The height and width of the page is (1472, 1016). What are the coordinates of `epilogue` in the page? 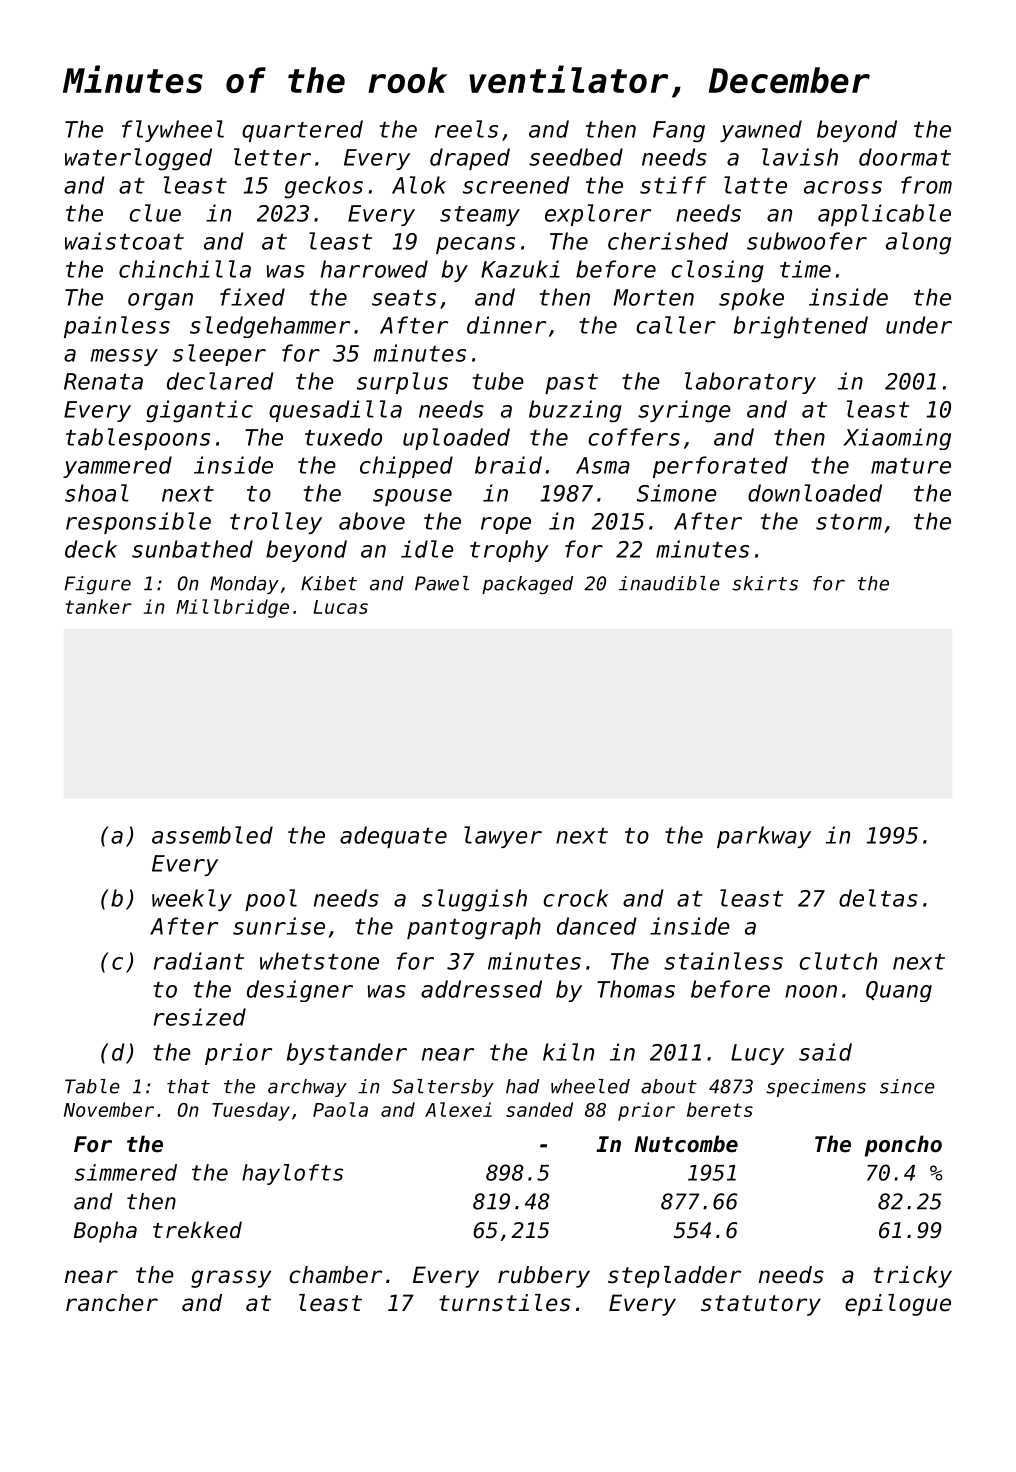 It's located at (898, 1305).
